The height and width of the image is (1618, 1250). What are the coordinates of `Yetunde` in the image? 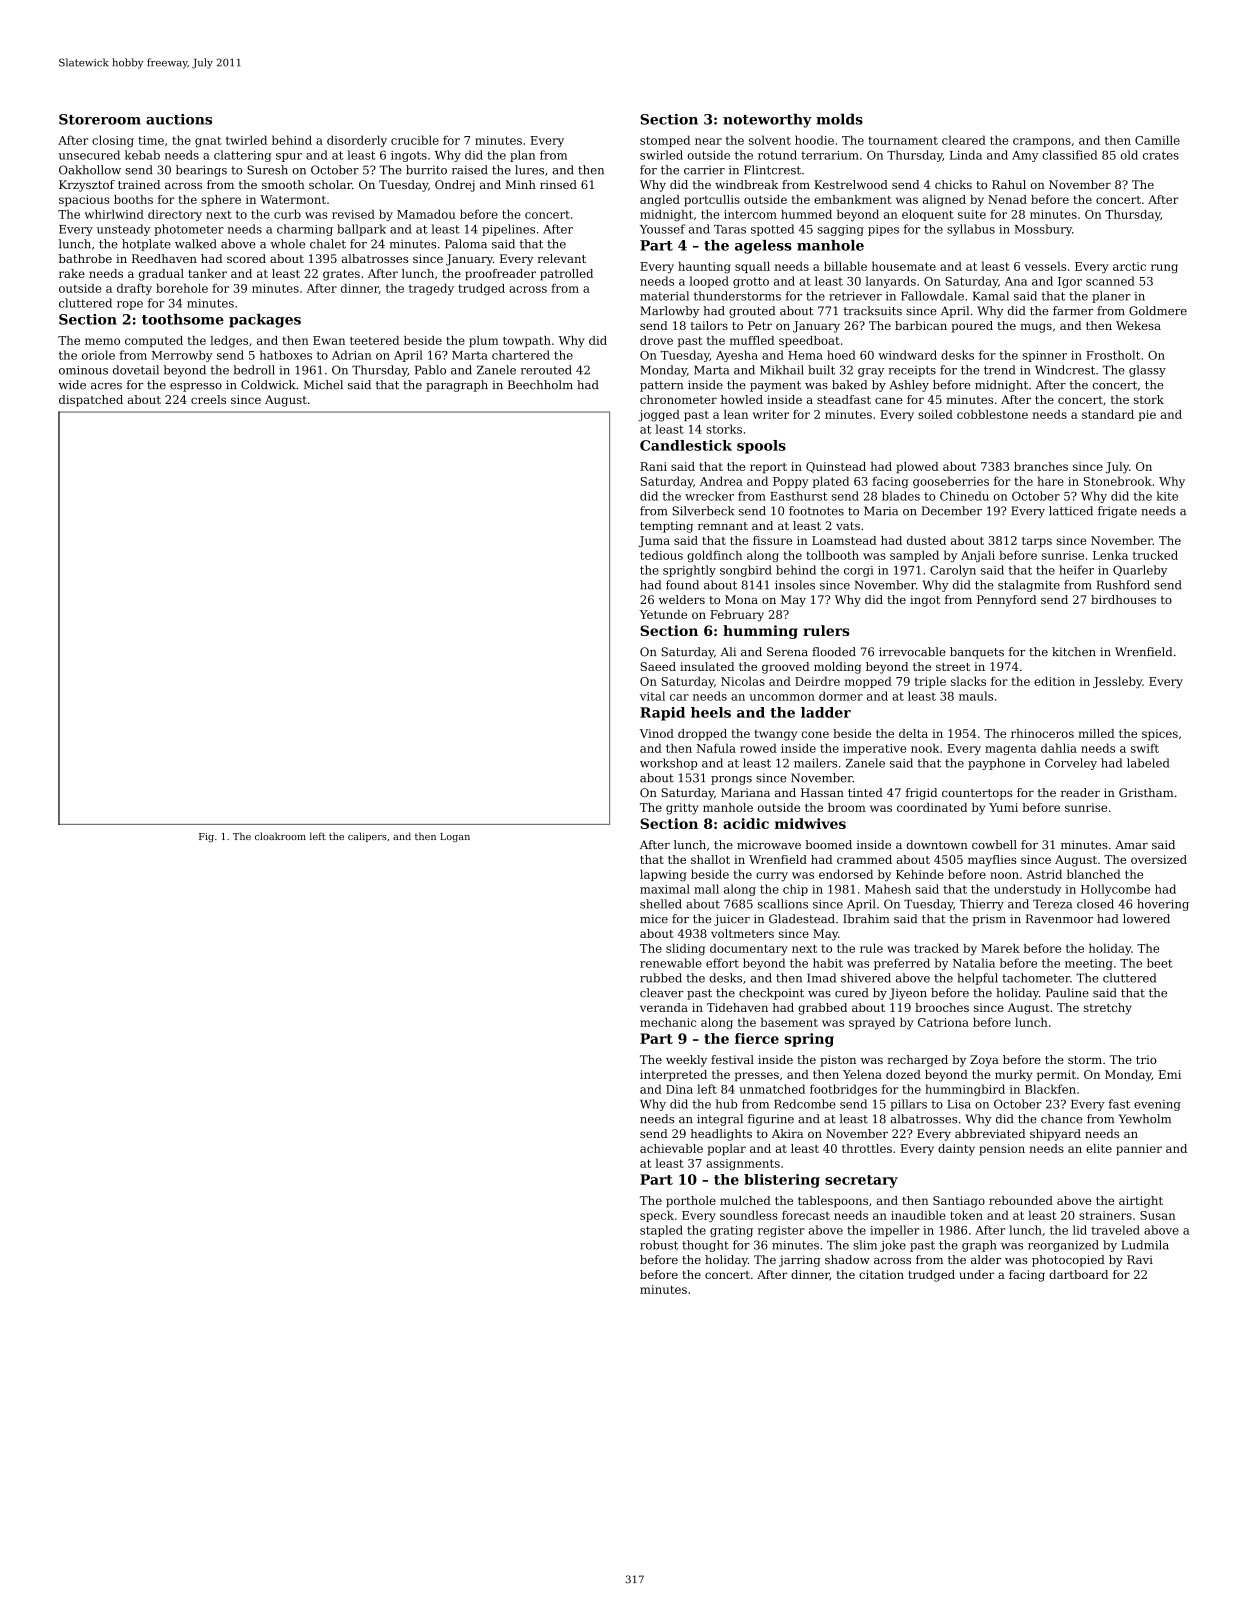 It's located at (663, 614).
